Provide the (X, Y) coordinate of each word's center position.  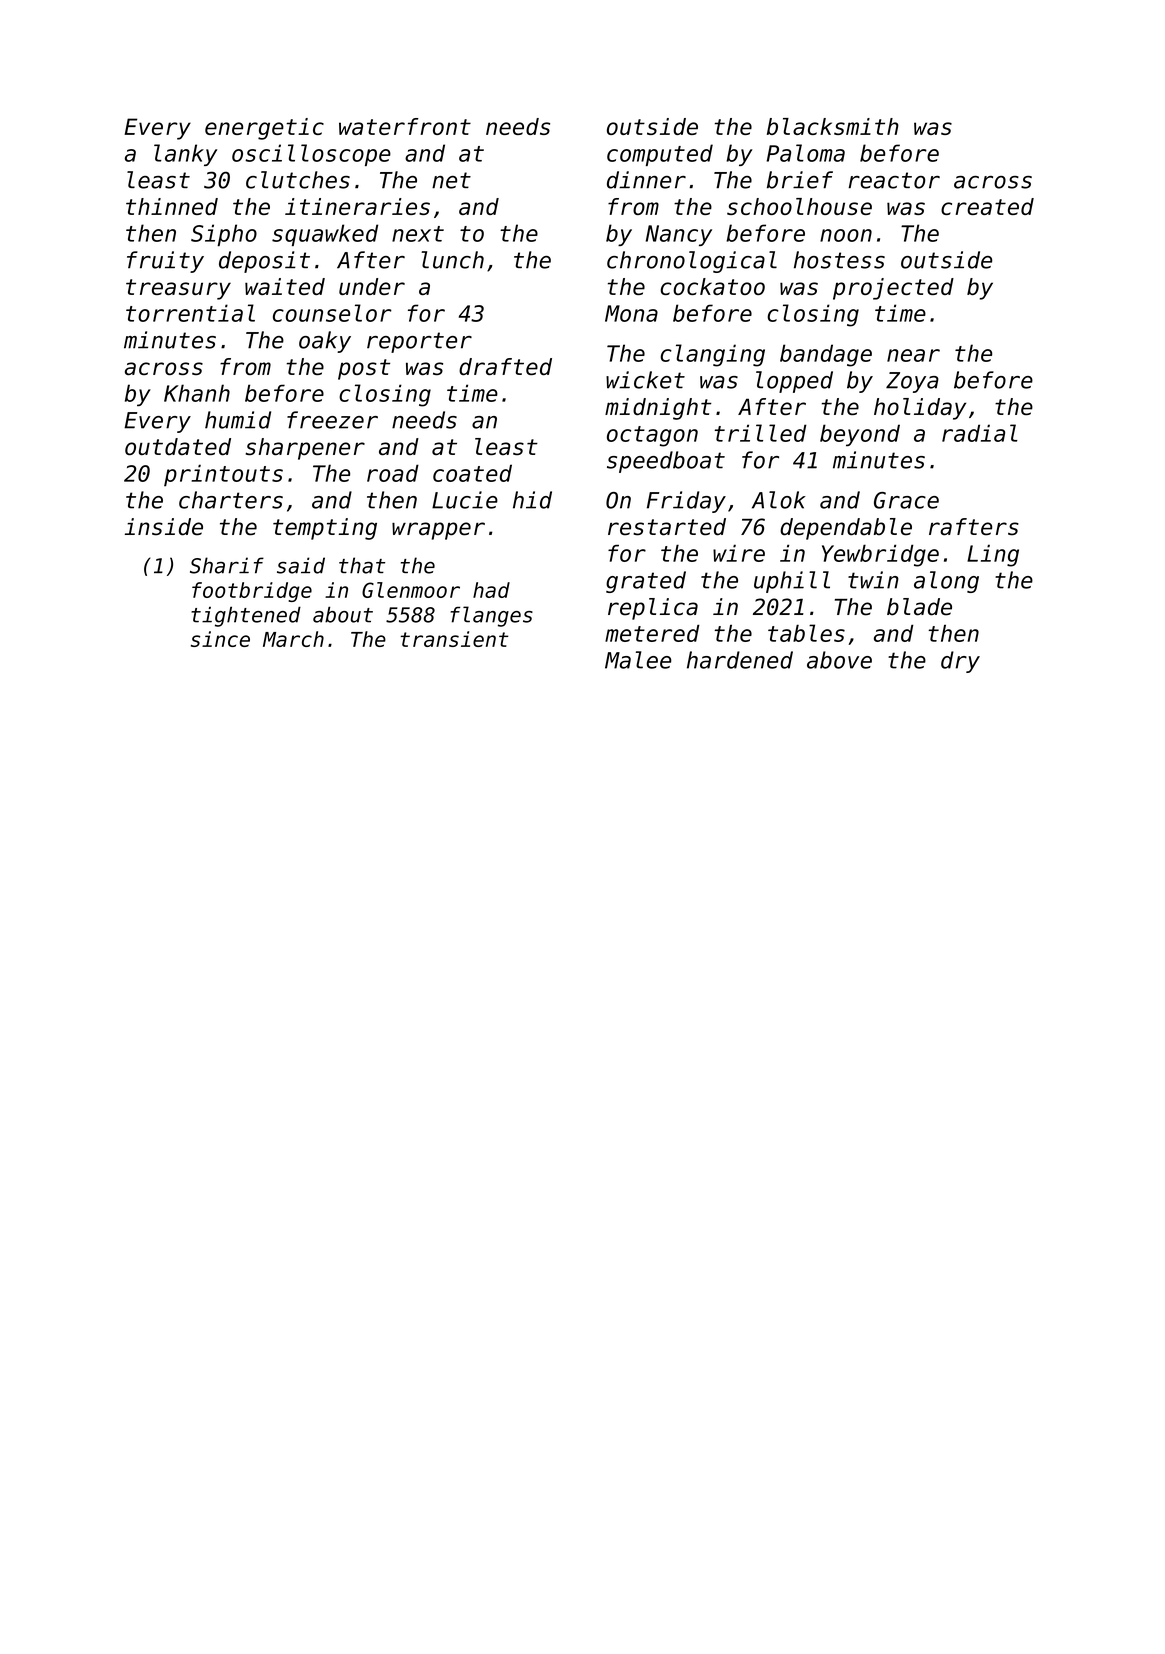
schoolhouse (799, 206)
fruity (165, 262)
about (343, 614)
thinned (172, 206)
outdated (178, 447)
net (451, 180)
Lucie (465, 500)
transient (454, 639)
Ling (993, 556)
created (987, 206)
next (418, 234)
